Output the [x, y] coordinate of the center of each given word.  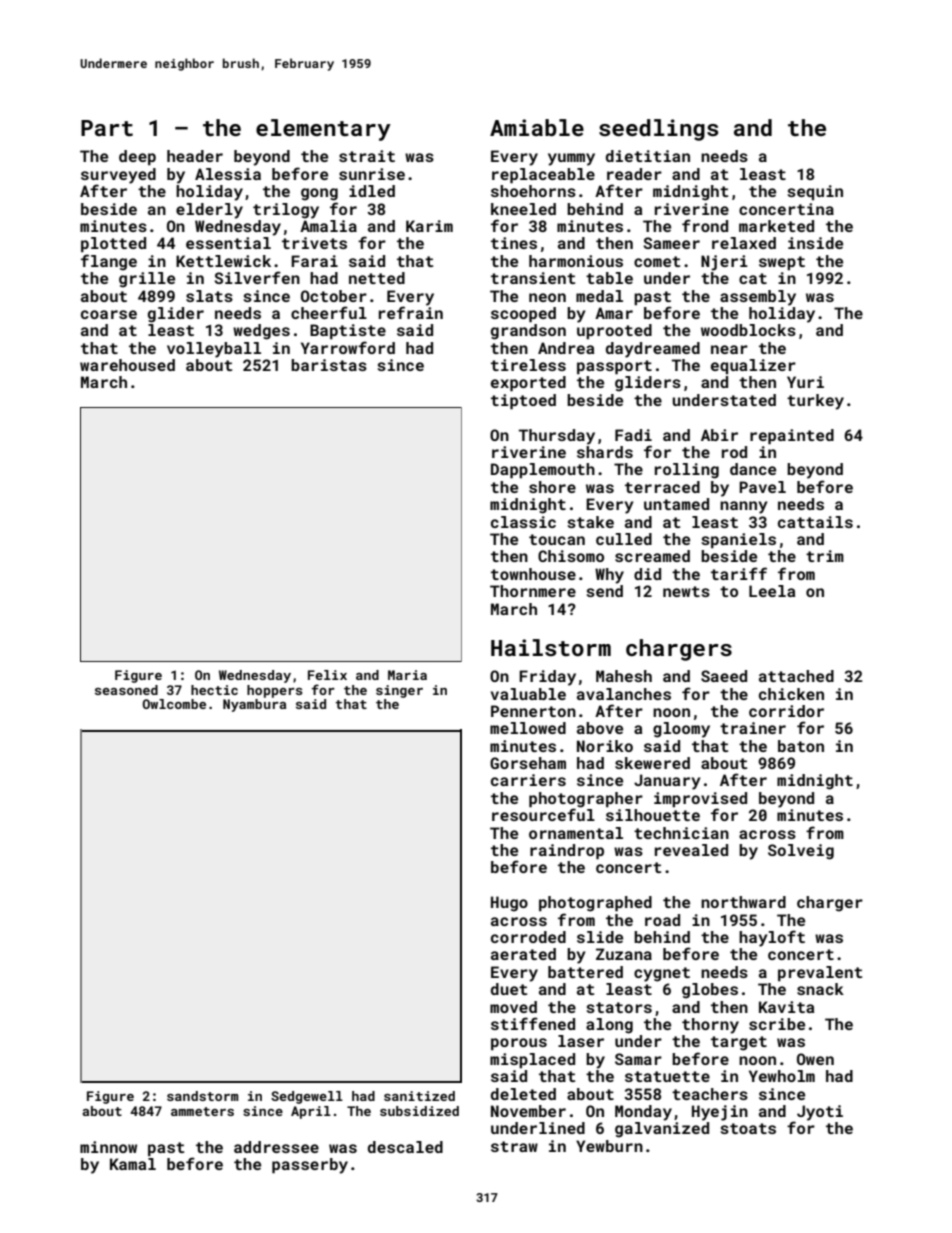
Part [107, 128]
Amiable [537, 127]
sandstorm [203, 1096]
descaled [405, 1147]
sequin [815, 192]
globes [710, 991]
